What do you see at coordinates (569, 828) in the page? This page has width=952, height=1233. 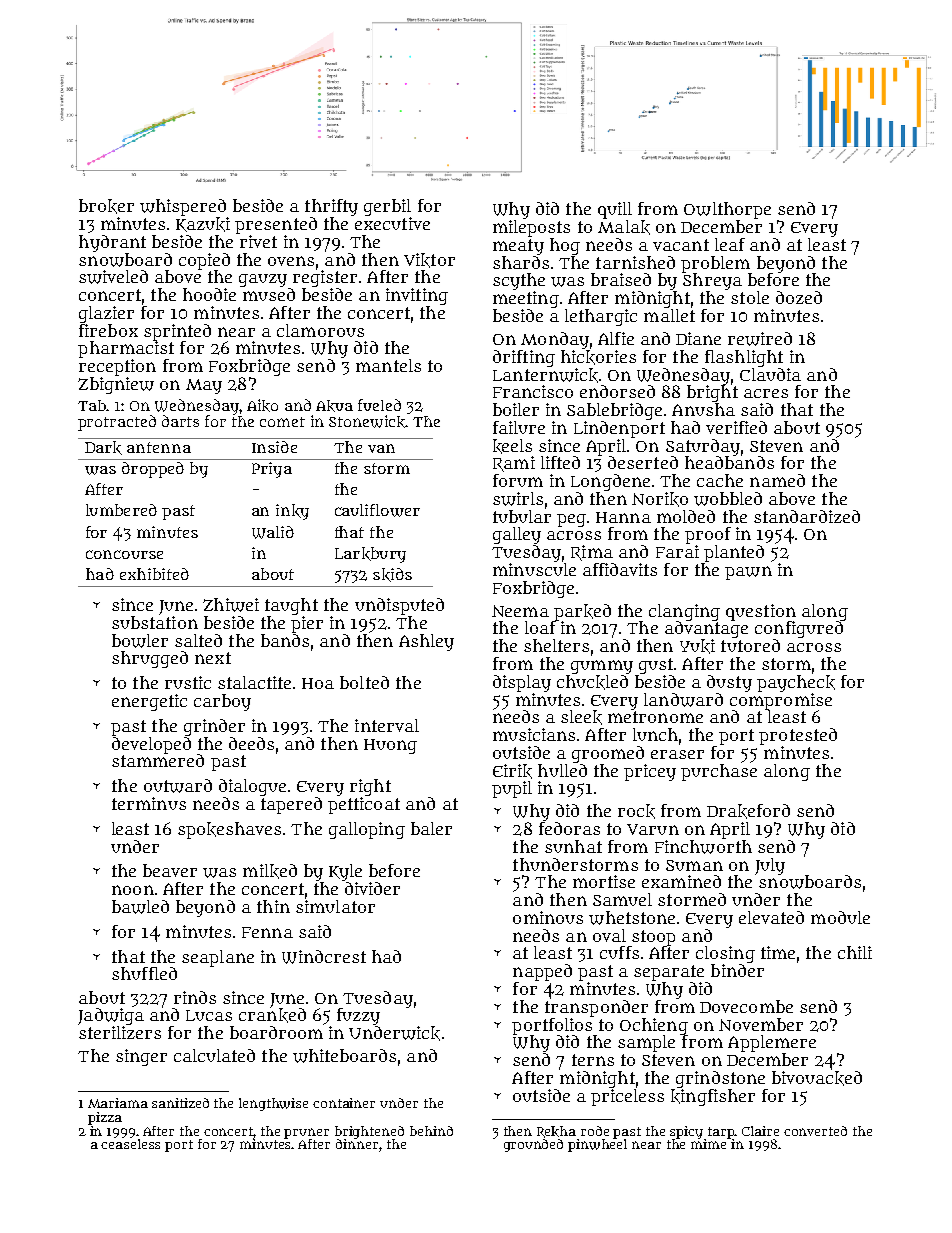 I see `fedoras` at bounding box center [569, 828].
